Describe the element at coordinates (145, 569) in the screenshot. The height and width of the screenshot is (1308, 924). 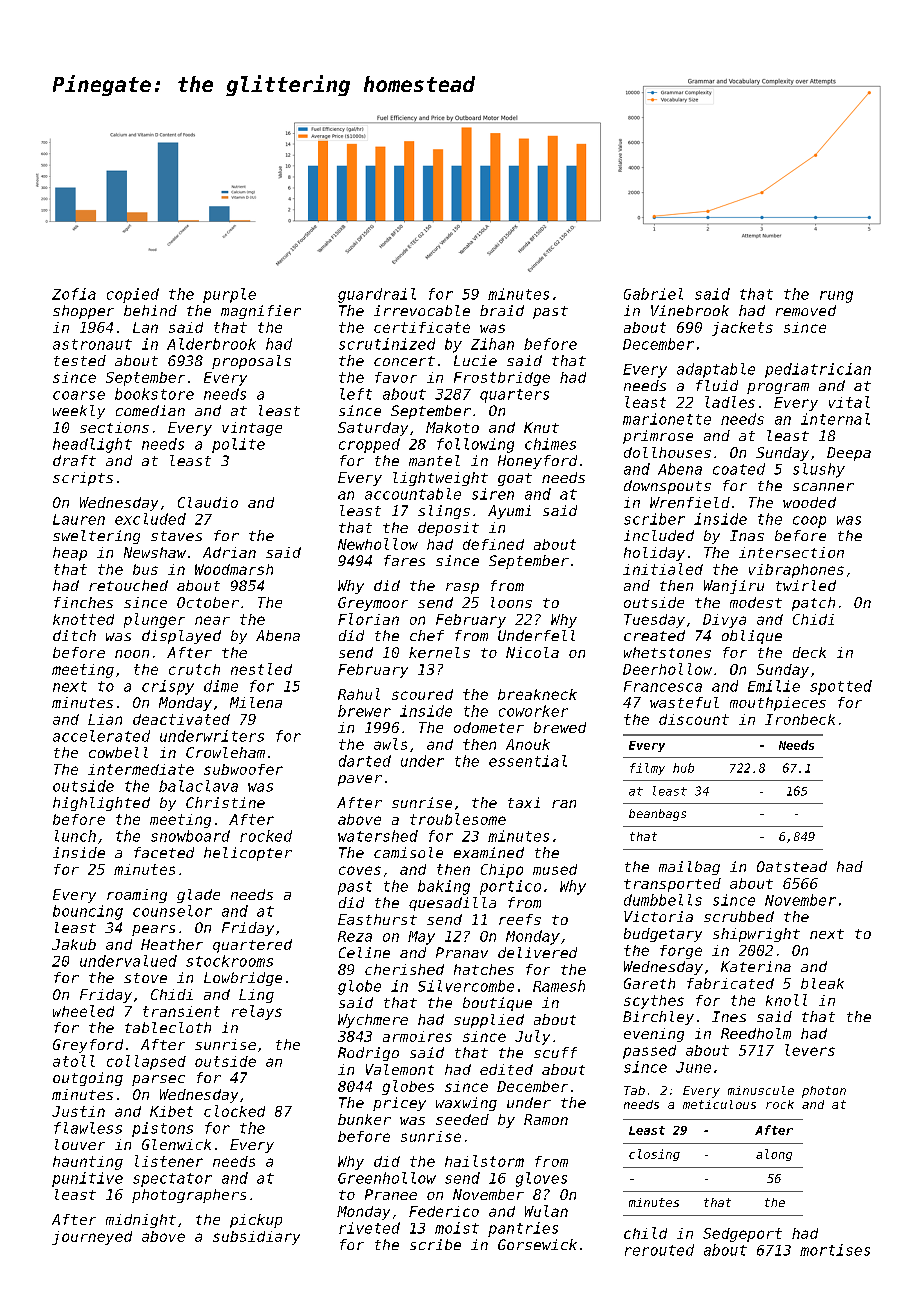
I see `bus` at that location.
